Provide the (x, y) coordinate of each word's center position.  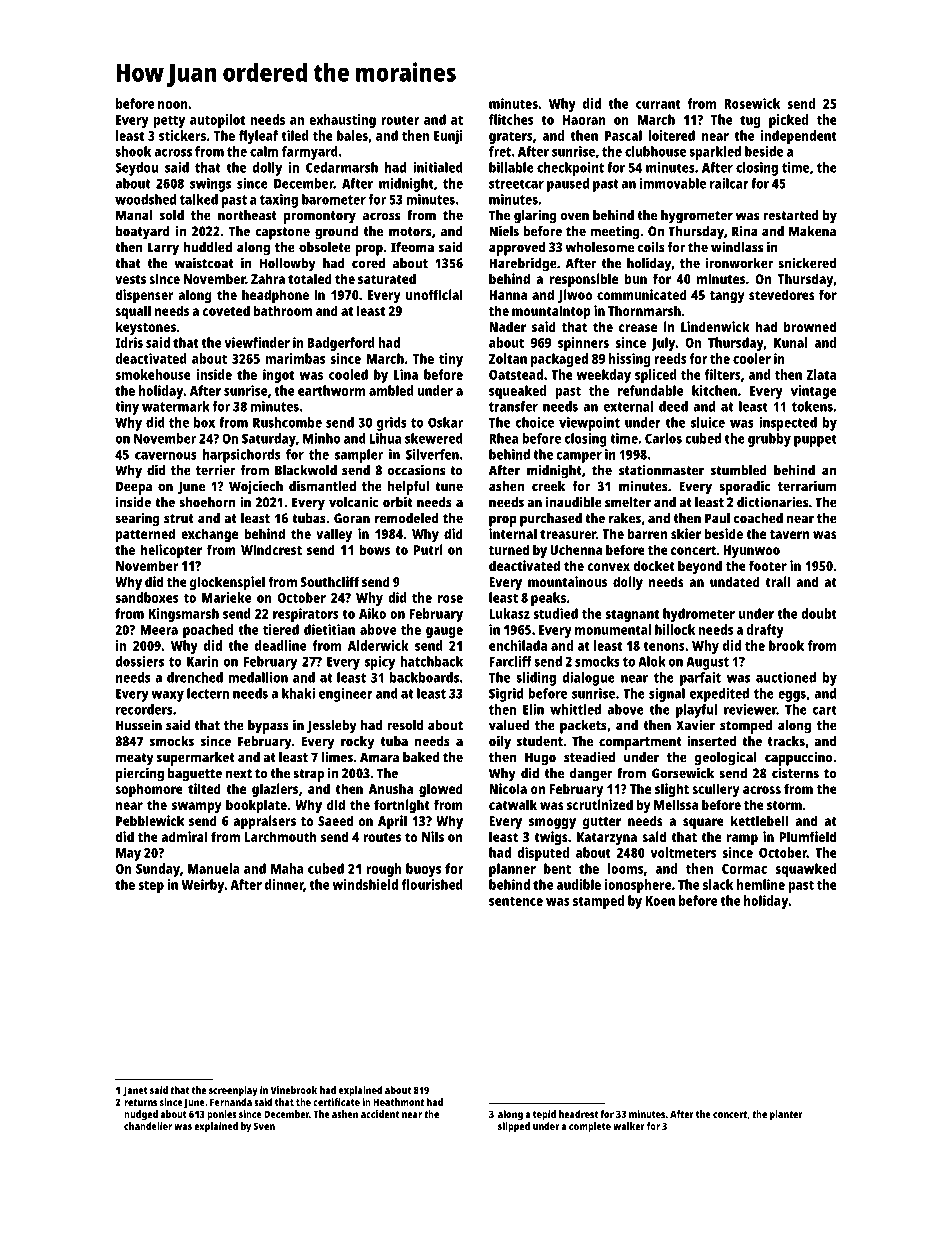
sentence (516, 901)
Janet (135, 1091)
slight (672, 790)
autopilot (217, 121)
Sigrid (506, 695)
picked (788, 121)
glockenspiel (227, 583)
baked (421, 757)
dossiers (139, 661)
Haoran (584, 120)
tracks (786, 741)
